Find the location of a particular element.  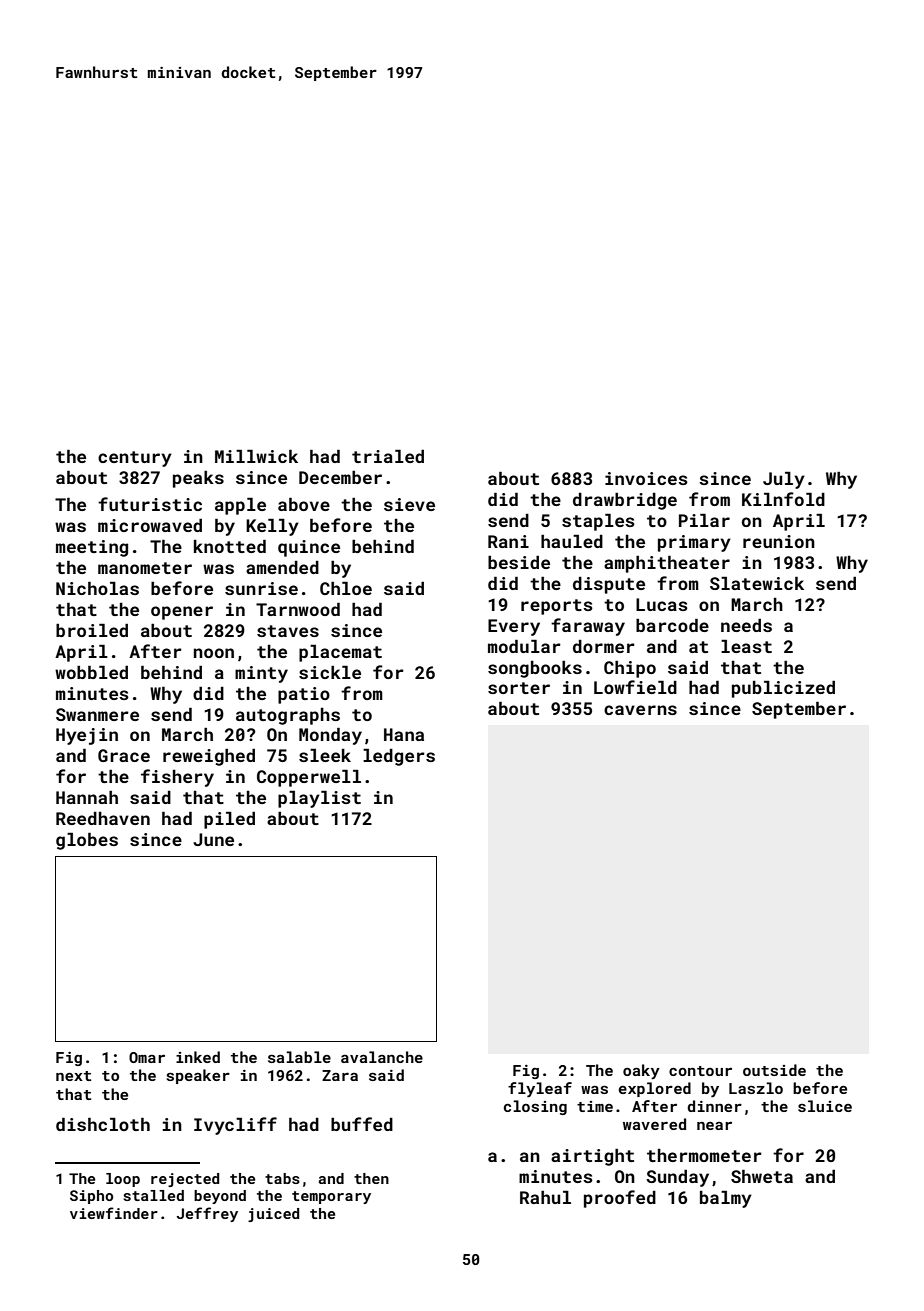

caverns is located at coordinates (640, 710).
